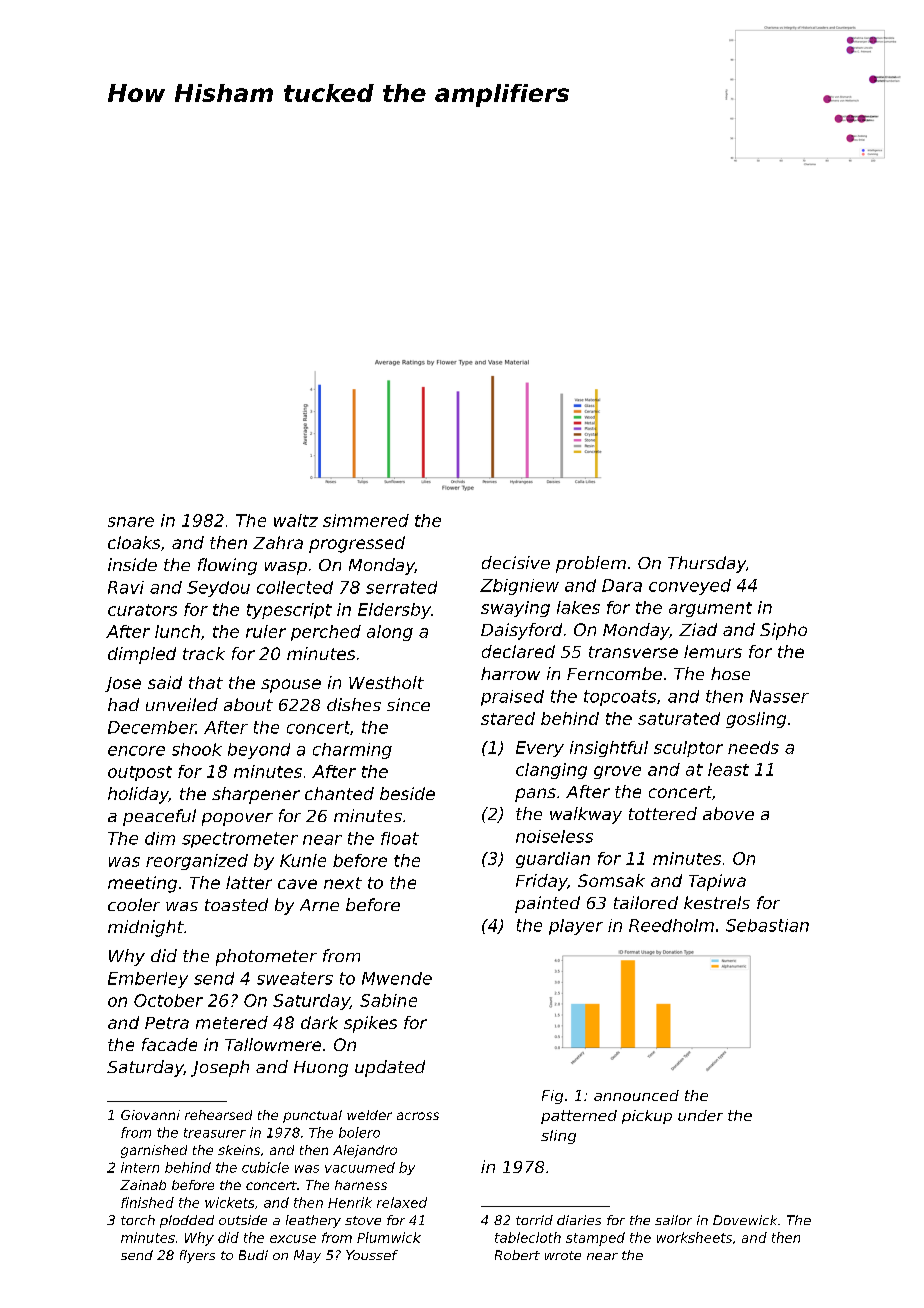 This page has height=1308, width=924. I want to click on above, so click(728, 813).
